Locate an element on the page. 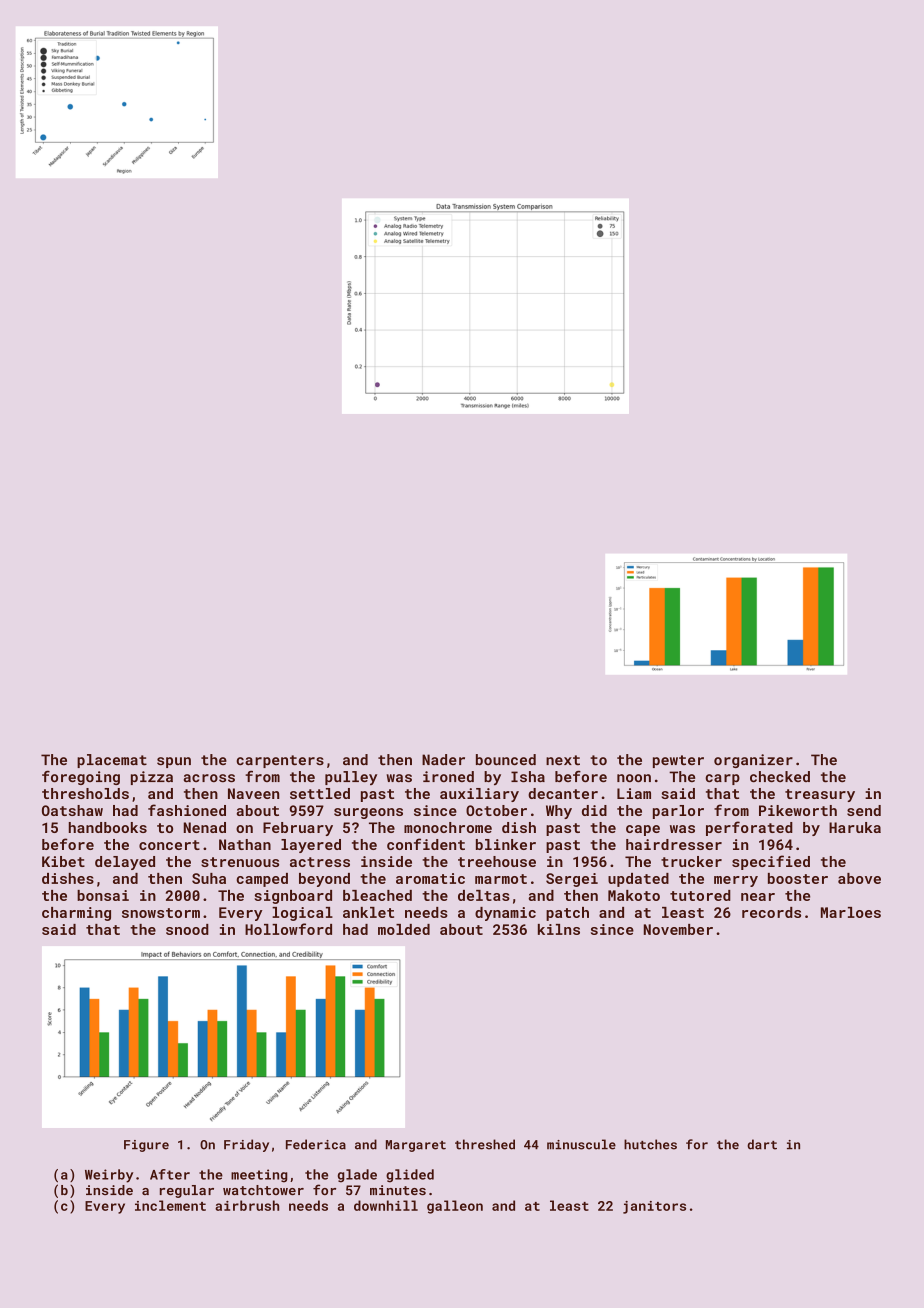  hutches is located at coordinates (650, 1144).
